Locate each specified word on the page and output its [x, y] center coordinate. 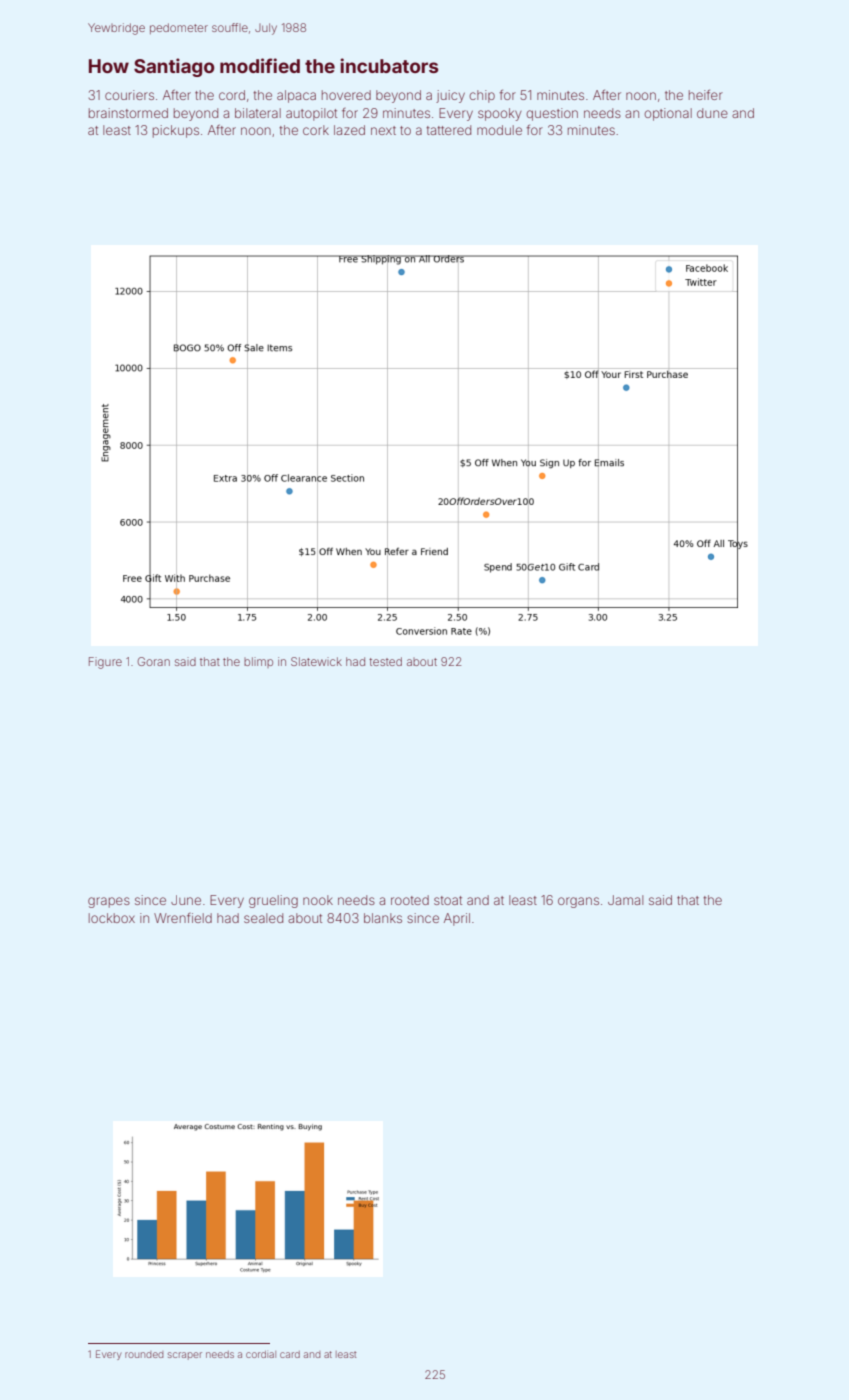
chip [482, 96]
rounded [144, 1354]
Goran [153, 661]
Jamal [625, 900]
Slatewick [316, 661]
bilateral [258, 113]
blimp [258, 662]
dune [712, 113]
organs [578, 902]
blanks [383, 918]
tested [385, 661]
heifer [706, 94]
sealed [263, 918]
